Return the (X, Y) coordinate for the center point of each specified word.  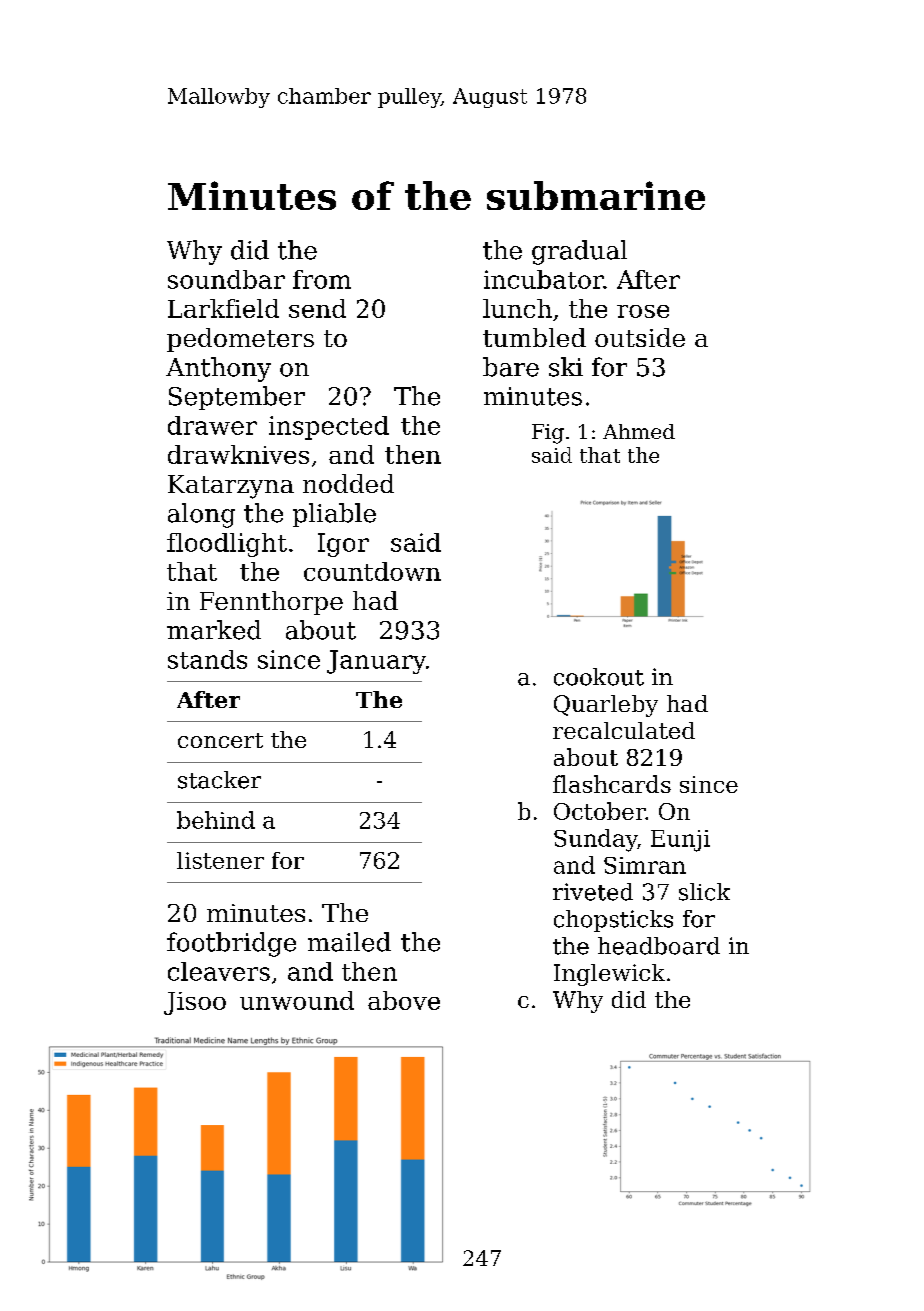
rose (643, 311)
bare (511, 367)
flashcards (612, 784)
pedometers (240, 340)
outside (640, 337)
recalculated (624, 730)
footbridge (231, 944)
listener (220, 860)
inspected (329, 428)
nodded (348, 483)
